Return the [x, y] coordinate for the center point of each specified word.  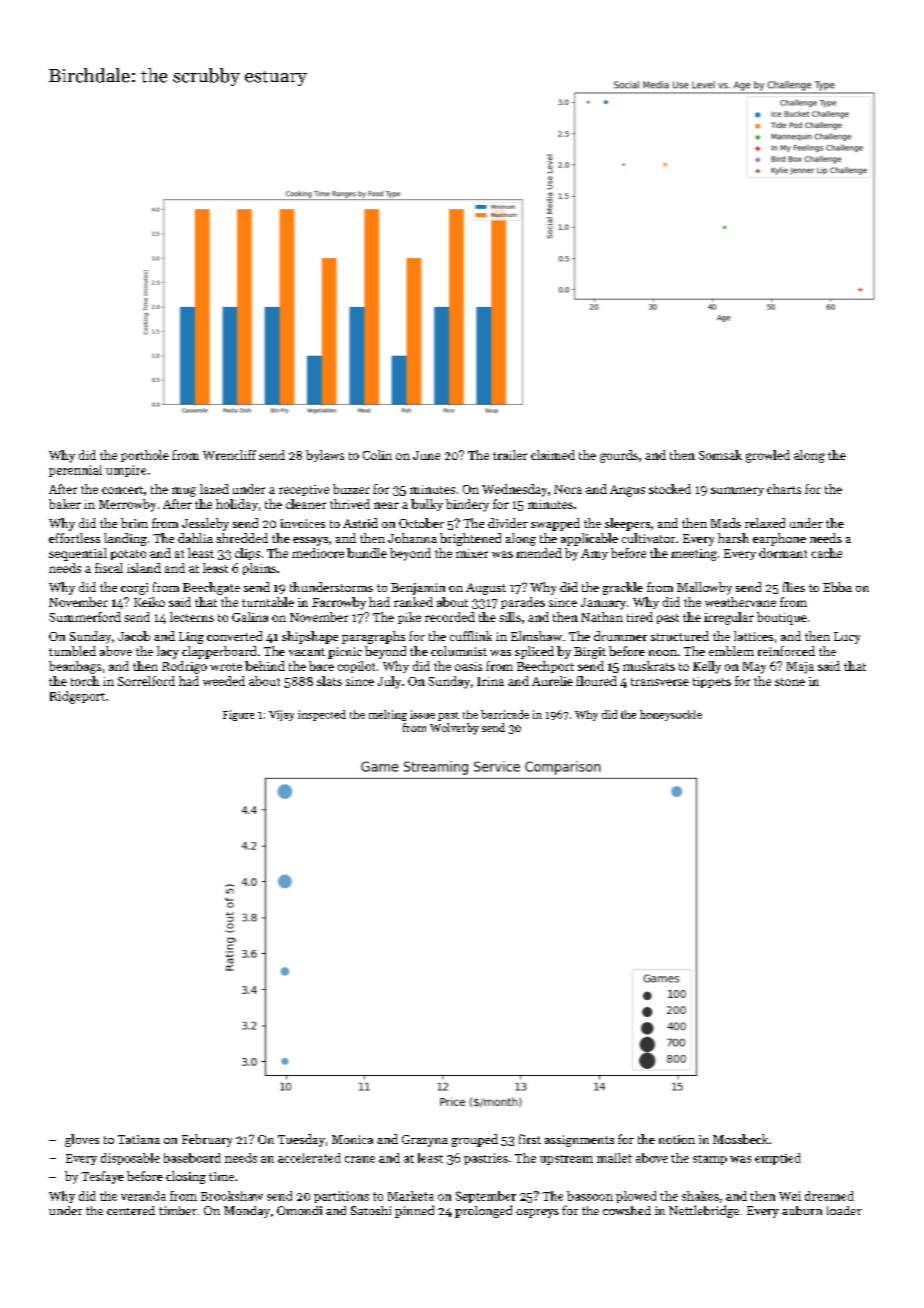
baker [65, 504]
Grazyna [425, 1141]
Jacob [134, 636]
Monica [352, 1139]
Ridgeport [77, 697]
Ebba [837, 587]
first [530, 1139]
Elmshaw [536, 636]
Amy [594, 554]
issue [422, 714]
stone [790, 682]
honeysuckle [671, 715]
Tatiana [139, 1139]
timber [178, 1210]
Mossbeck [740, 1139]
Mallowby [704, 588]
